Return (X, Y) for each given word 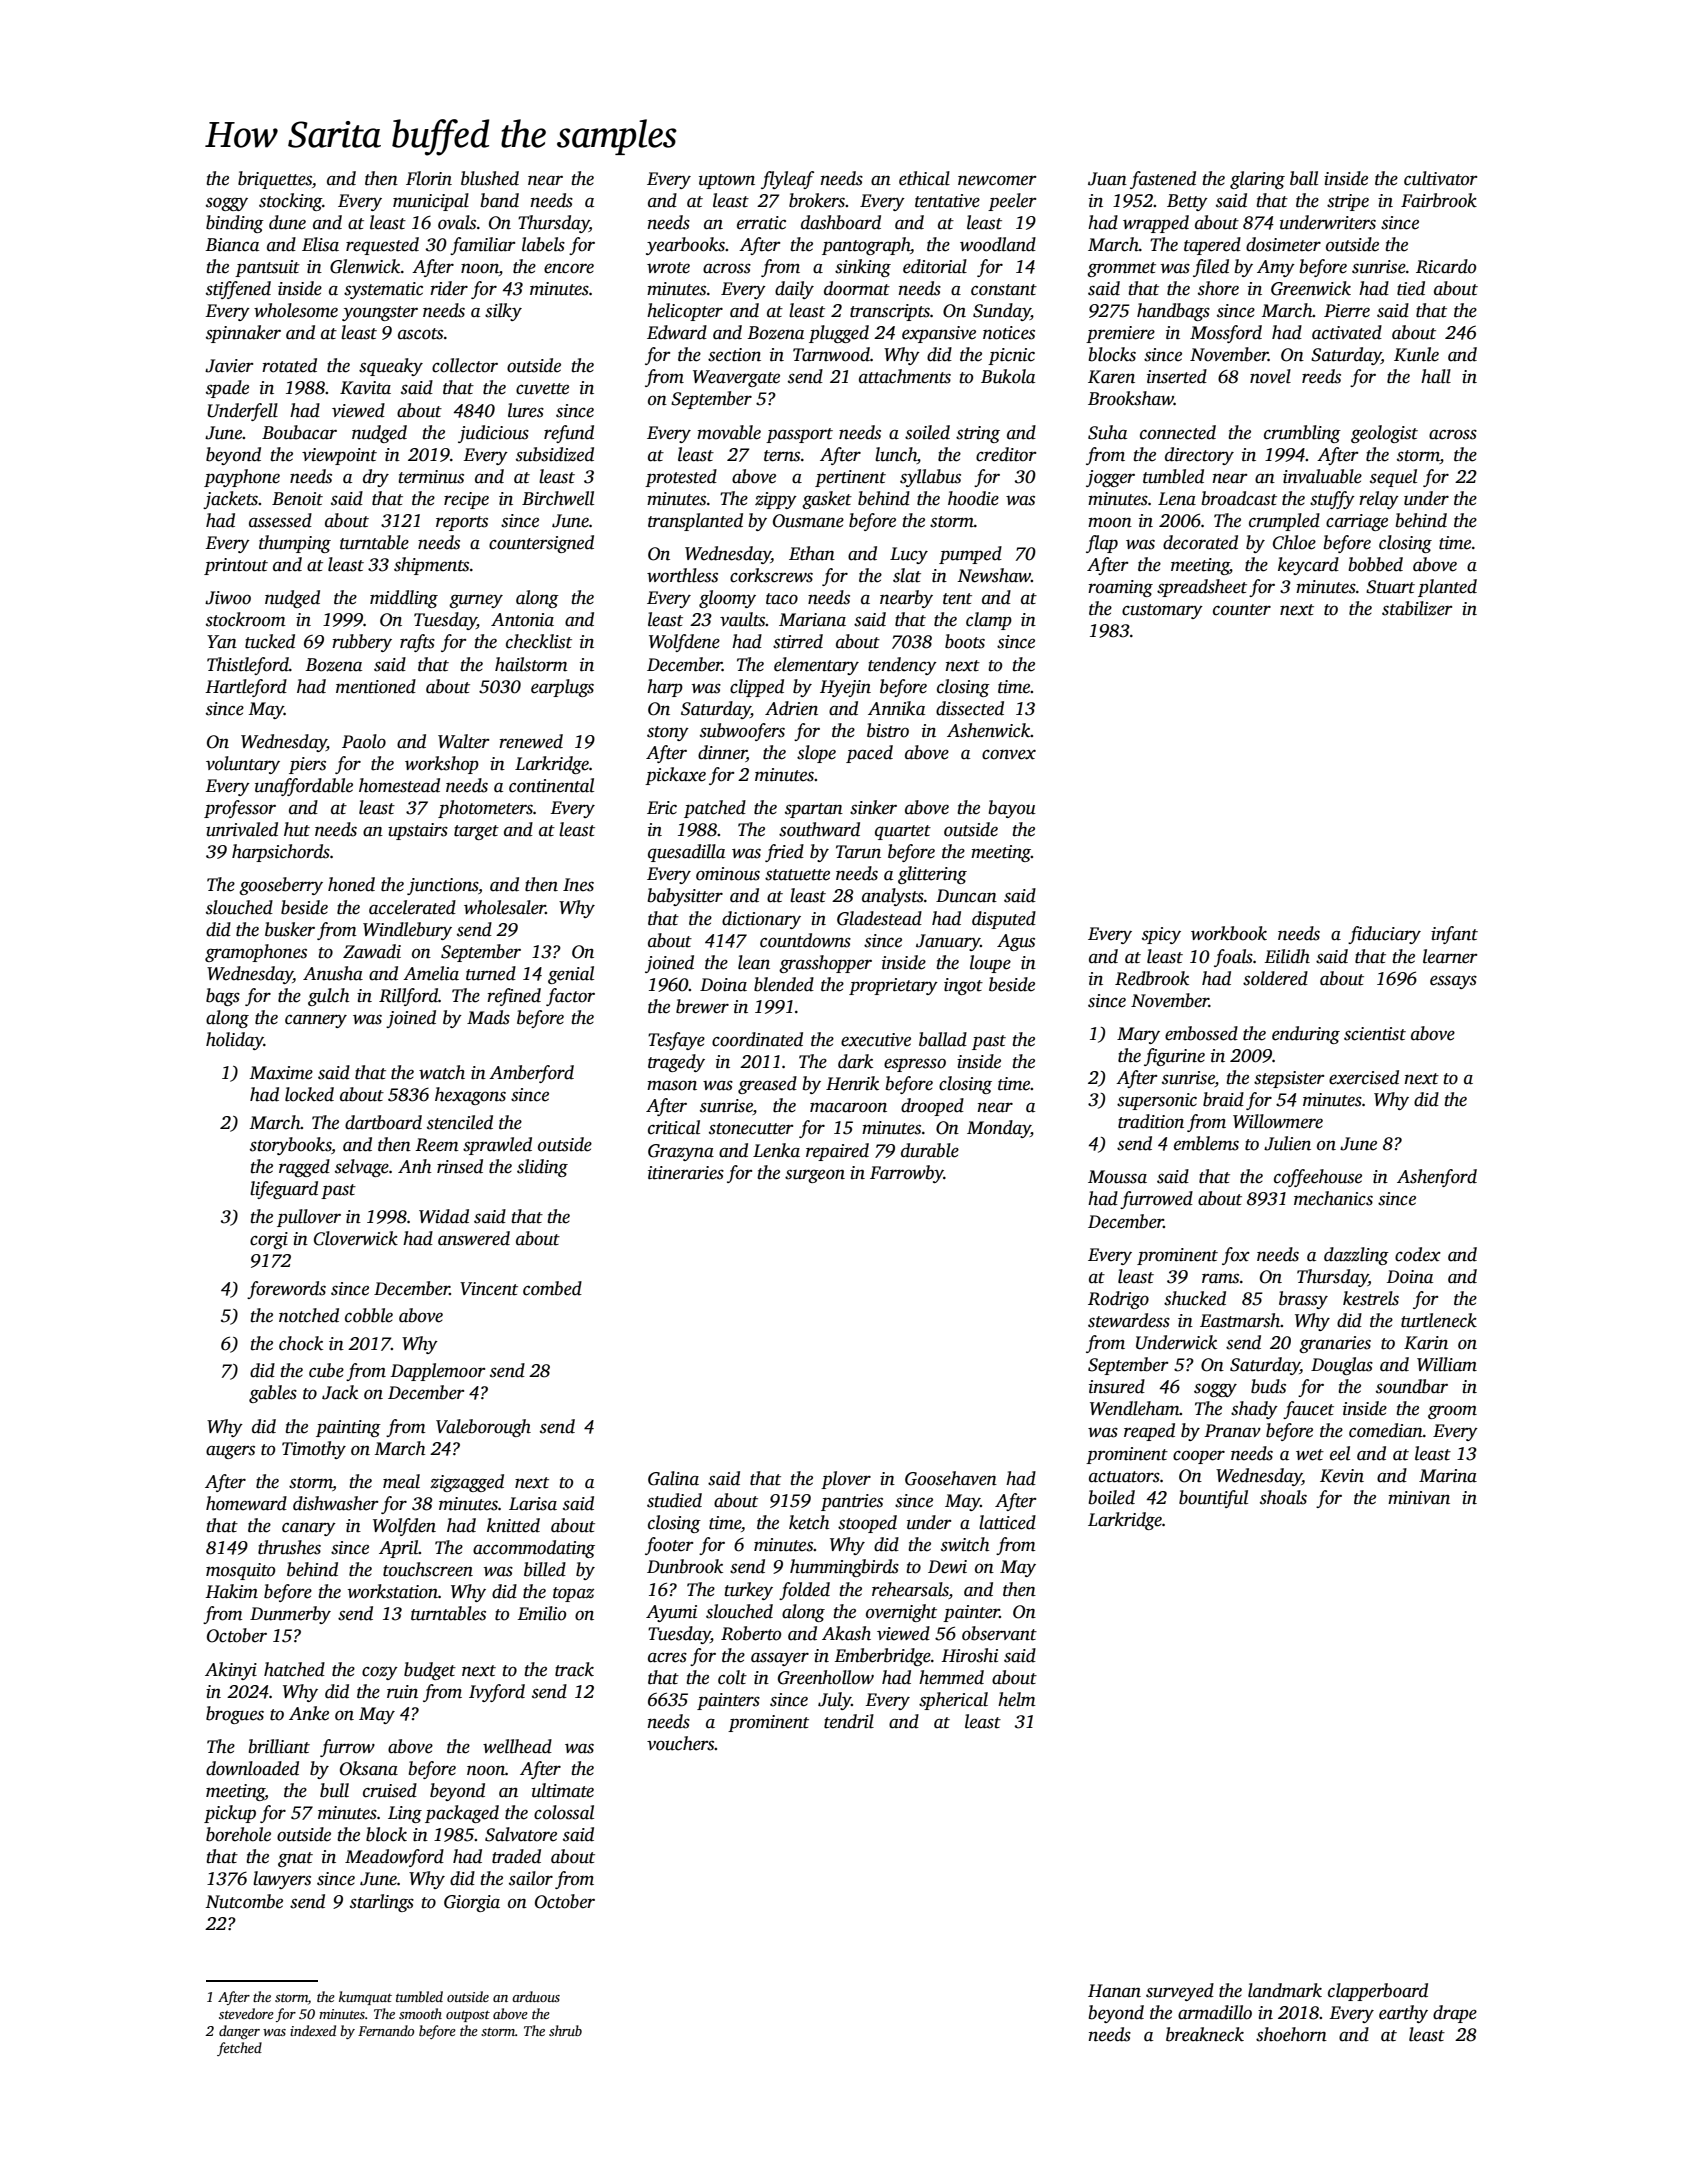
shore (1218, 288)
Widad (444, 1216)
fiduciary (1384, 935)
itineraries (686, 1173)
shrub (565, 2030)
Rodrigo (1118, 1300)
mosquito (240, 1571)
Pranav (1232, 1431)
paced (869, 754)
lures (526, 410)
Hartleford (246, 688)
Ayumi (671, 1613)
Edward (677, 332)
